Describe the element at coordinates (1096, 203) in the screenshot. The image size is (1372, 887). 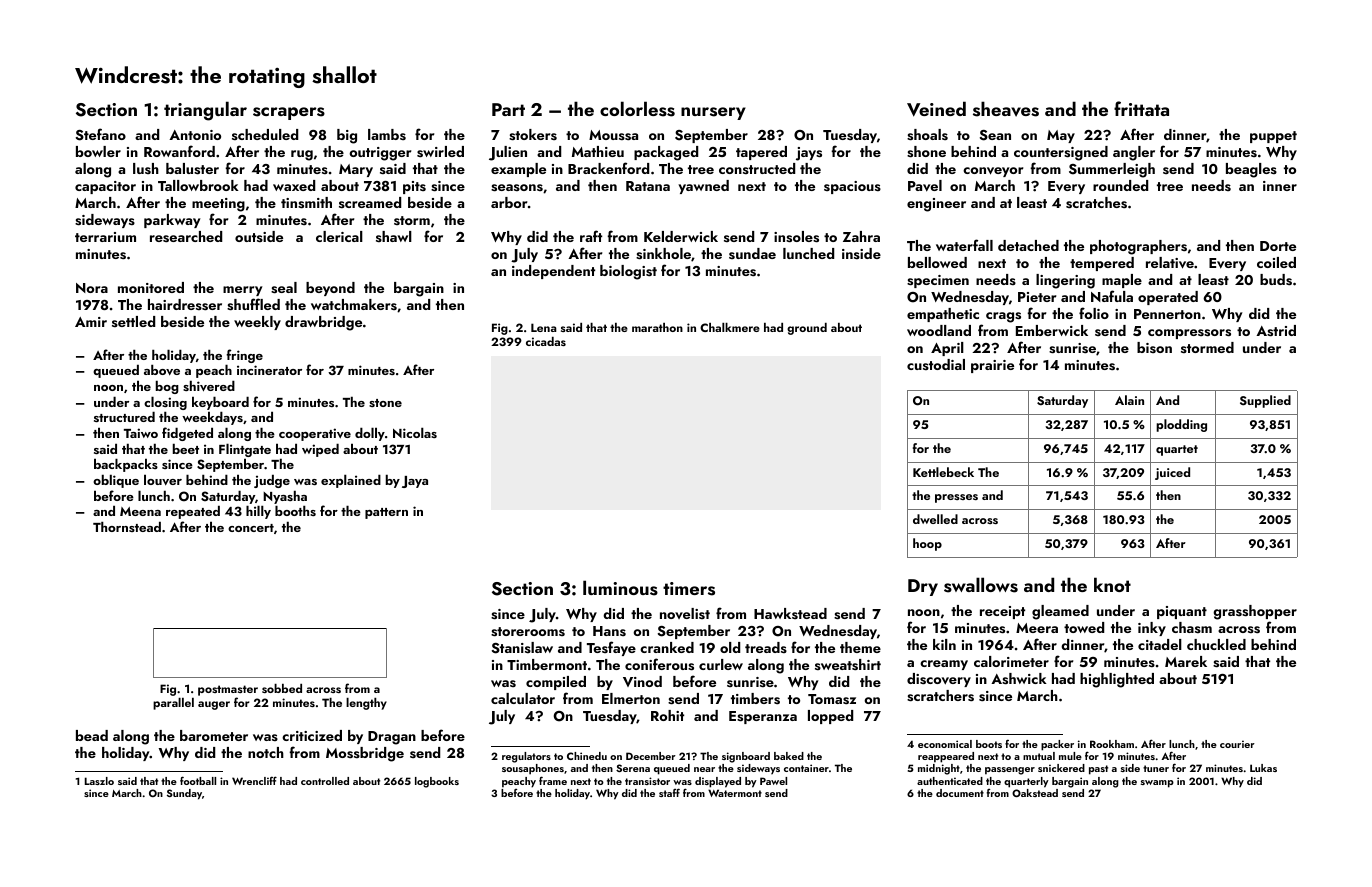
I see `scratches` at that location.
